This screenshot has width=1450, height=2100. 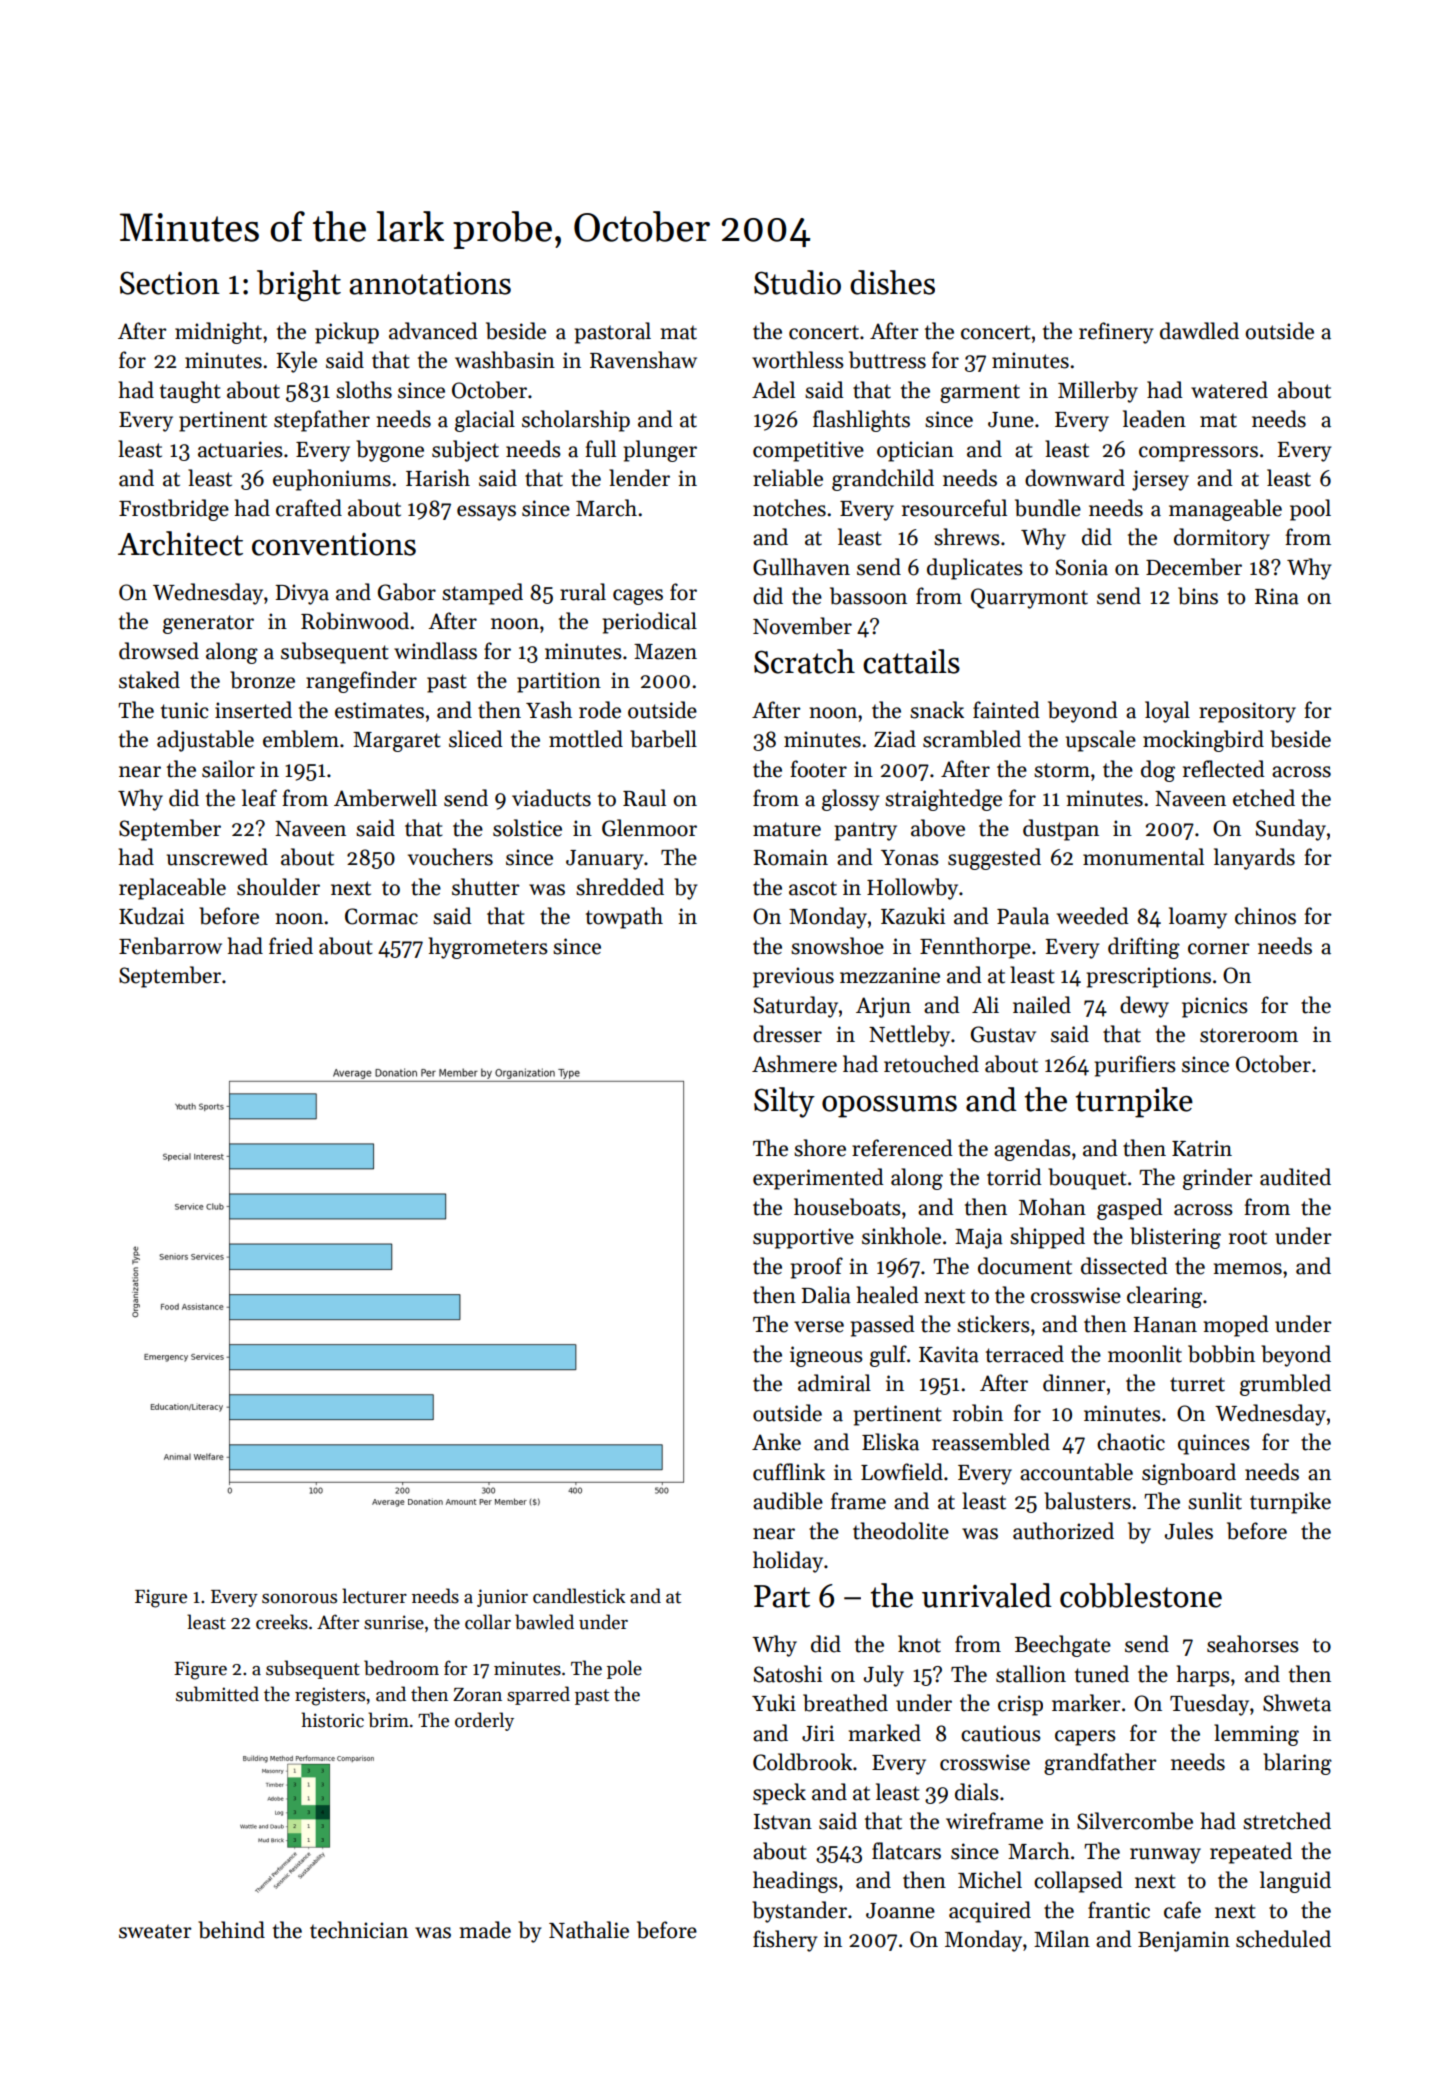 What do you see at coordinates (170, 283) in the screenshot?
I see `Section` at bounding box center [170, 283].
